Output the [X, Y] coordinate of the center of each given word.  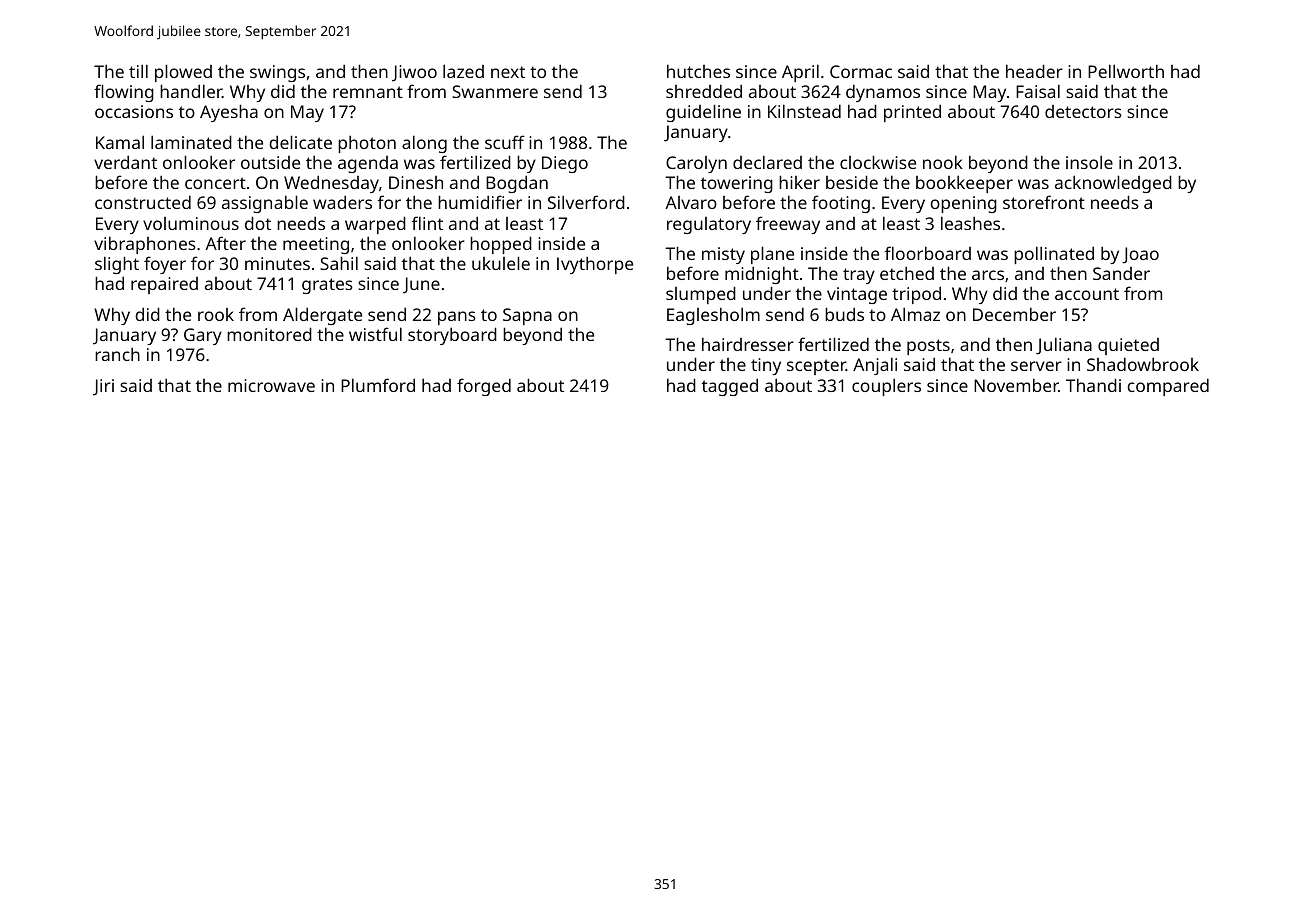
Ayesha [229, 113]
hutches [698, 71]
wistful [375, 334]
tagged [730, 387]
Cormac [861, 71]
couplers [886, 387]
